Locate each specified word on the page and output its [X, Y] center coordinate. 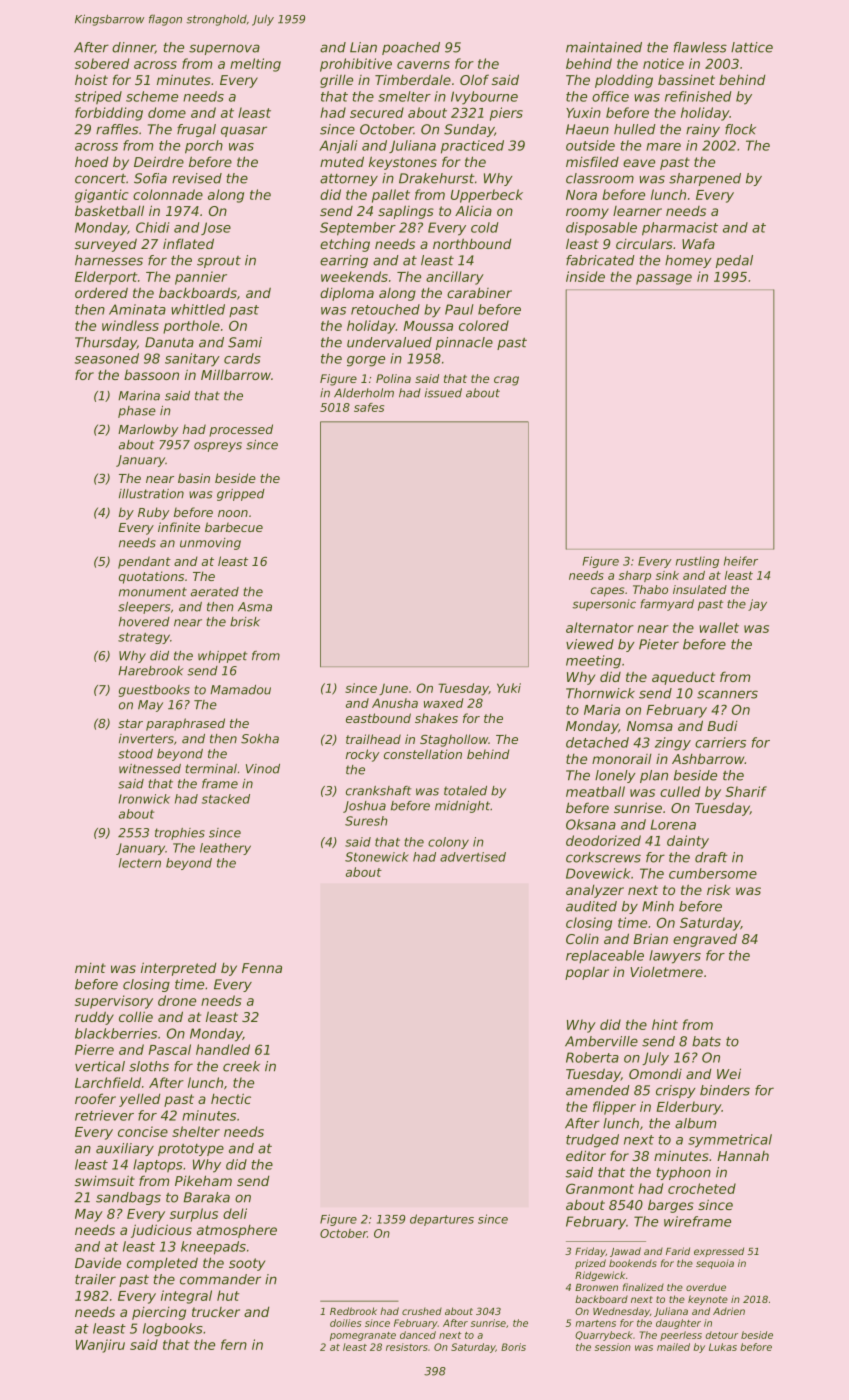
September [358, 229]
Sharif [746, 791]
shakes [436, 718]
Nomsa [650, 726]
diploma [347, 294]
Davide [98, 1262]
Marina [139, 396]
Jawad [625, 1252]
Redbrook [353, 1311]
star [130, 723]
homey [688, 261]
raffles [117, 129]
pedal [734, 261]
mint [90, 968]
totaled [465, 791]
